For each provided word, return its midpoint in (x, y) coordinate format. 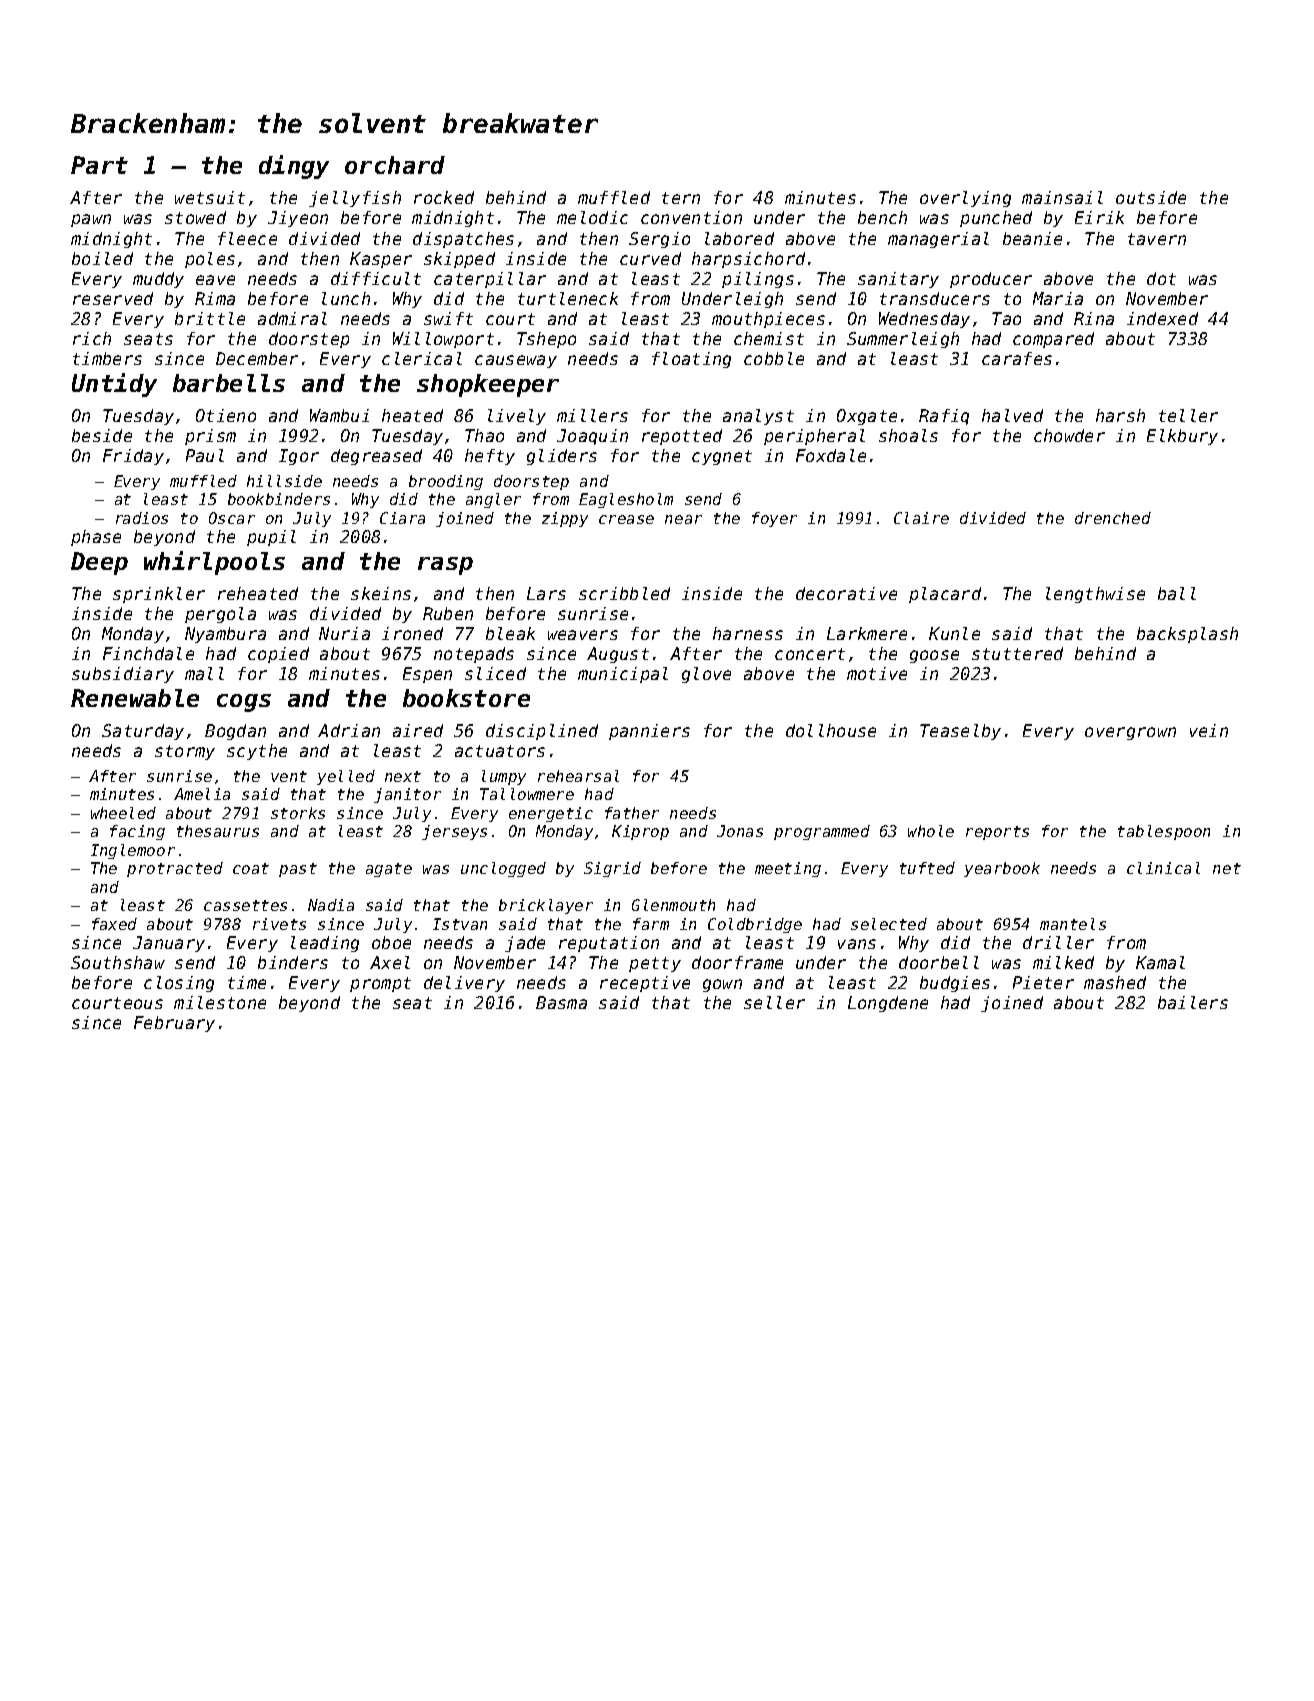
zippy (565, 519)
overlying (965, 199)
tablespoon (1164, 832)
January (169, 944)
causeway (516, 361)
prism (210, 437)
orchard (395, 165)
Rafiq (944, 417)
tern (681, 198)
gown (722, 985)
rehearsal (578, 776)
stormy (185, 752)
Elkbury (1182, 437)
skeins (381, 593)
